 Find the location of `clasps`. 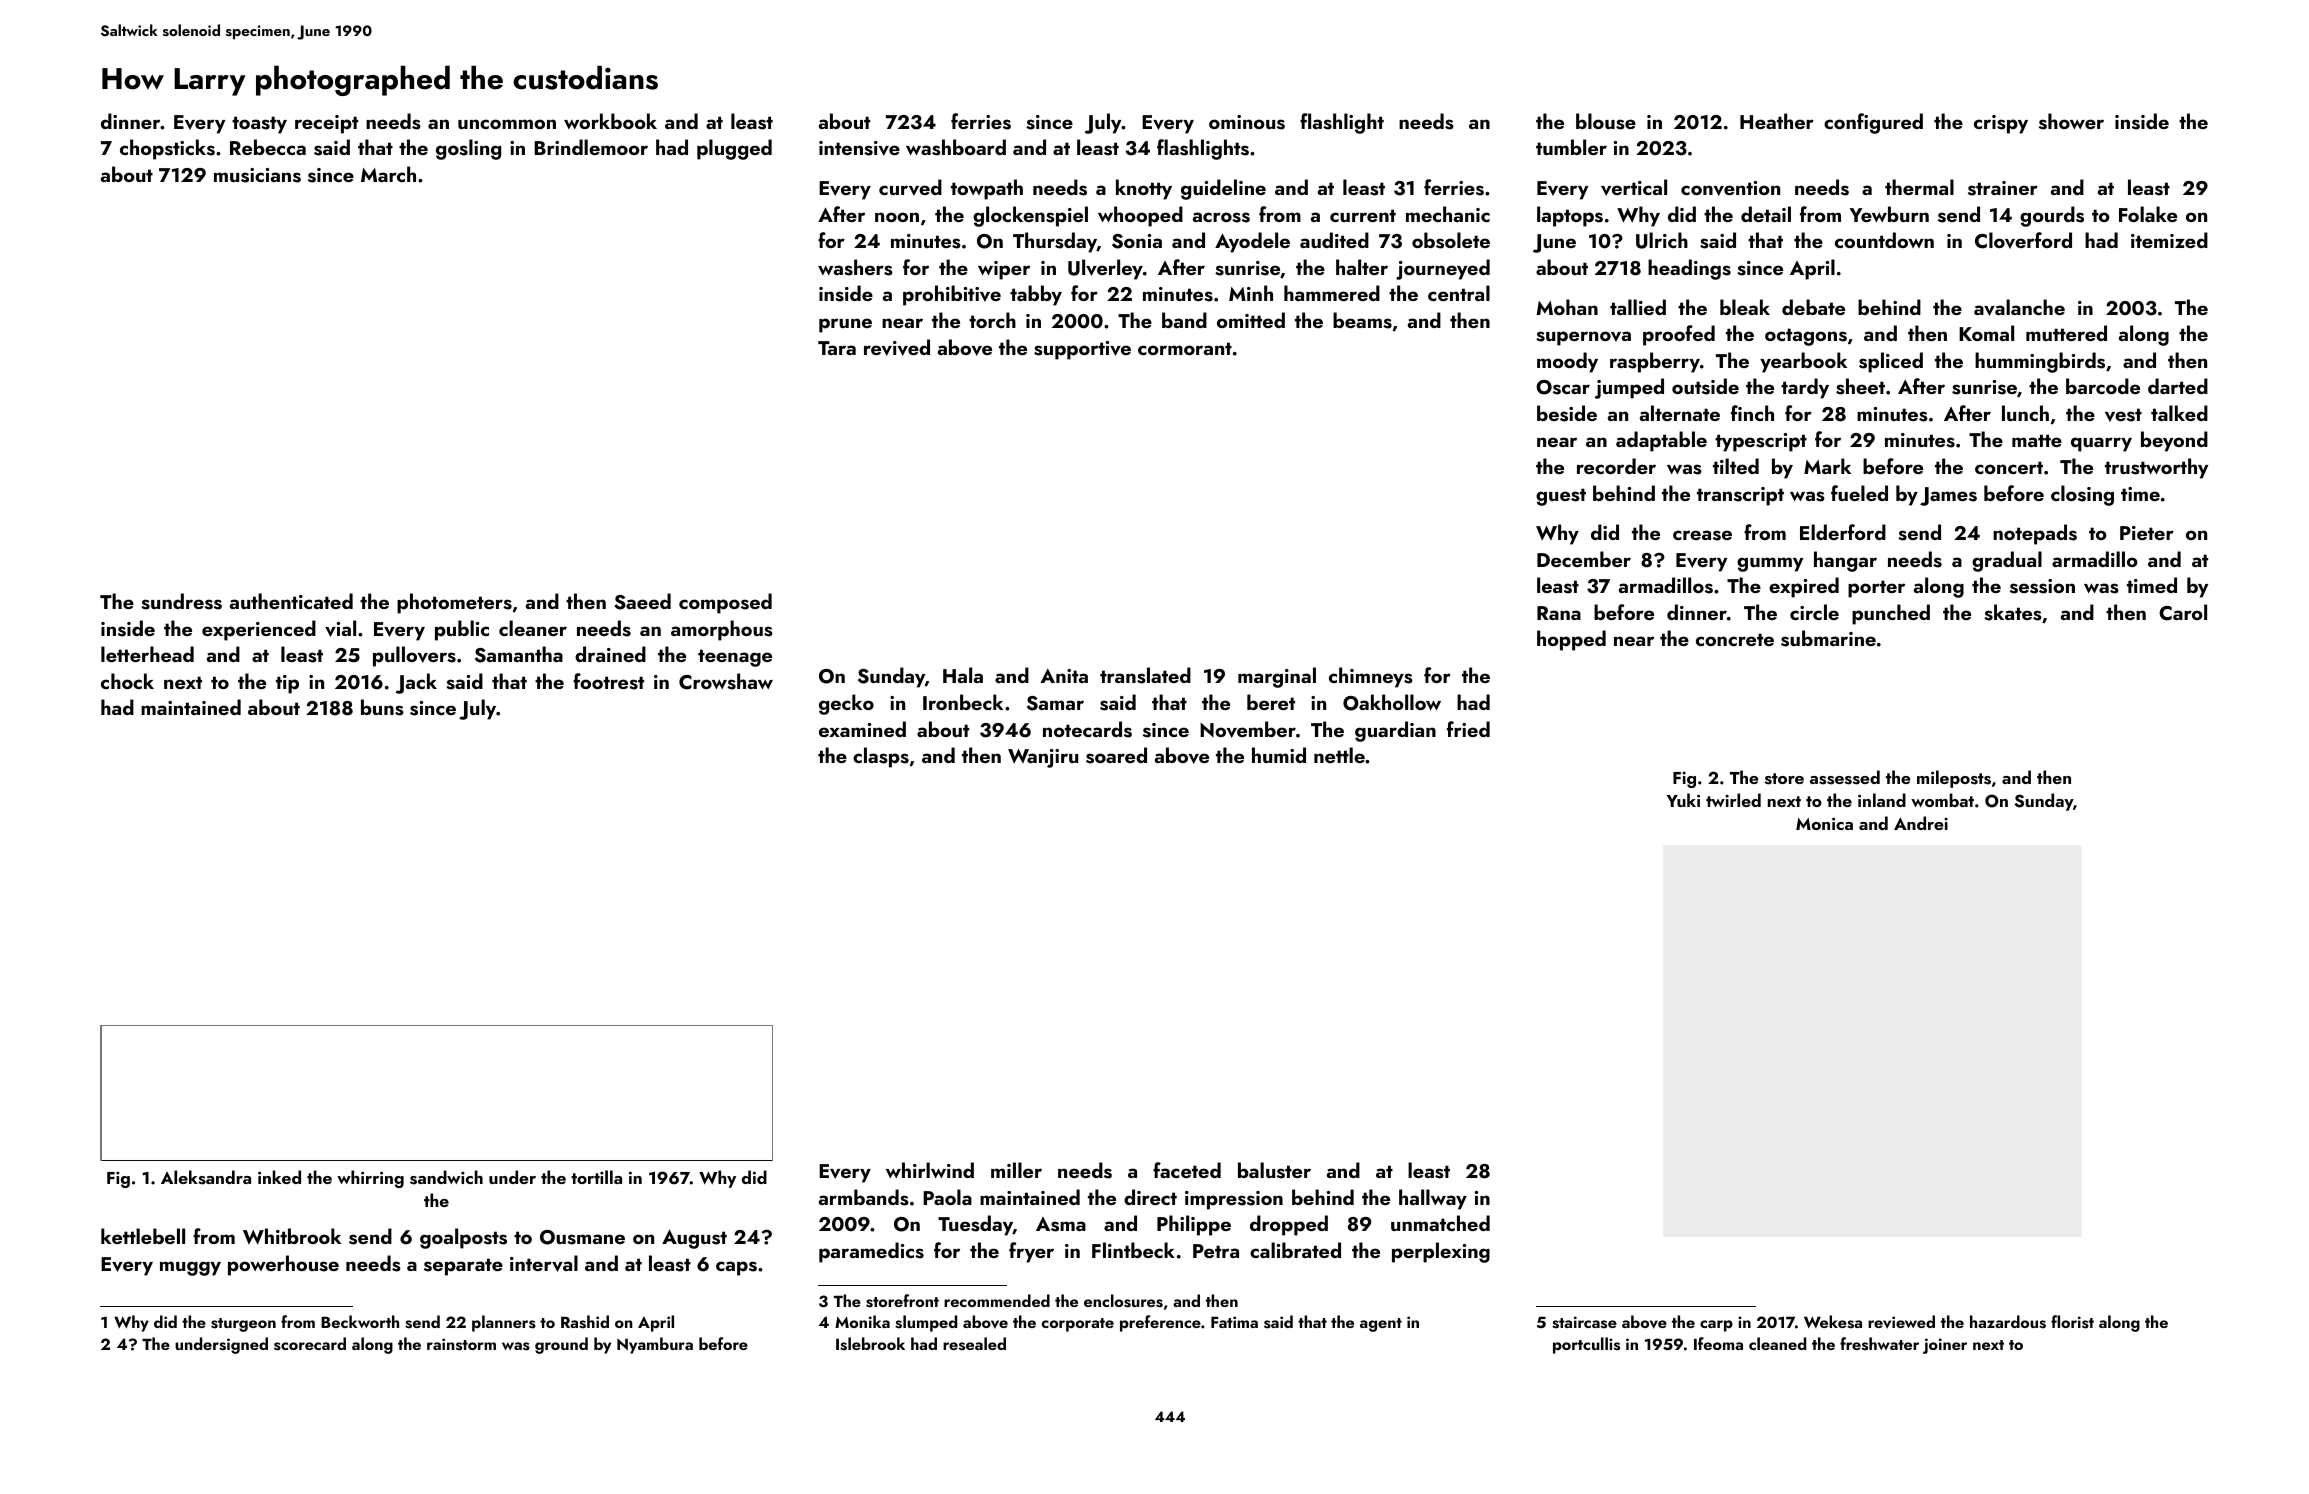

clasps is located at coordinates (881, 757).
